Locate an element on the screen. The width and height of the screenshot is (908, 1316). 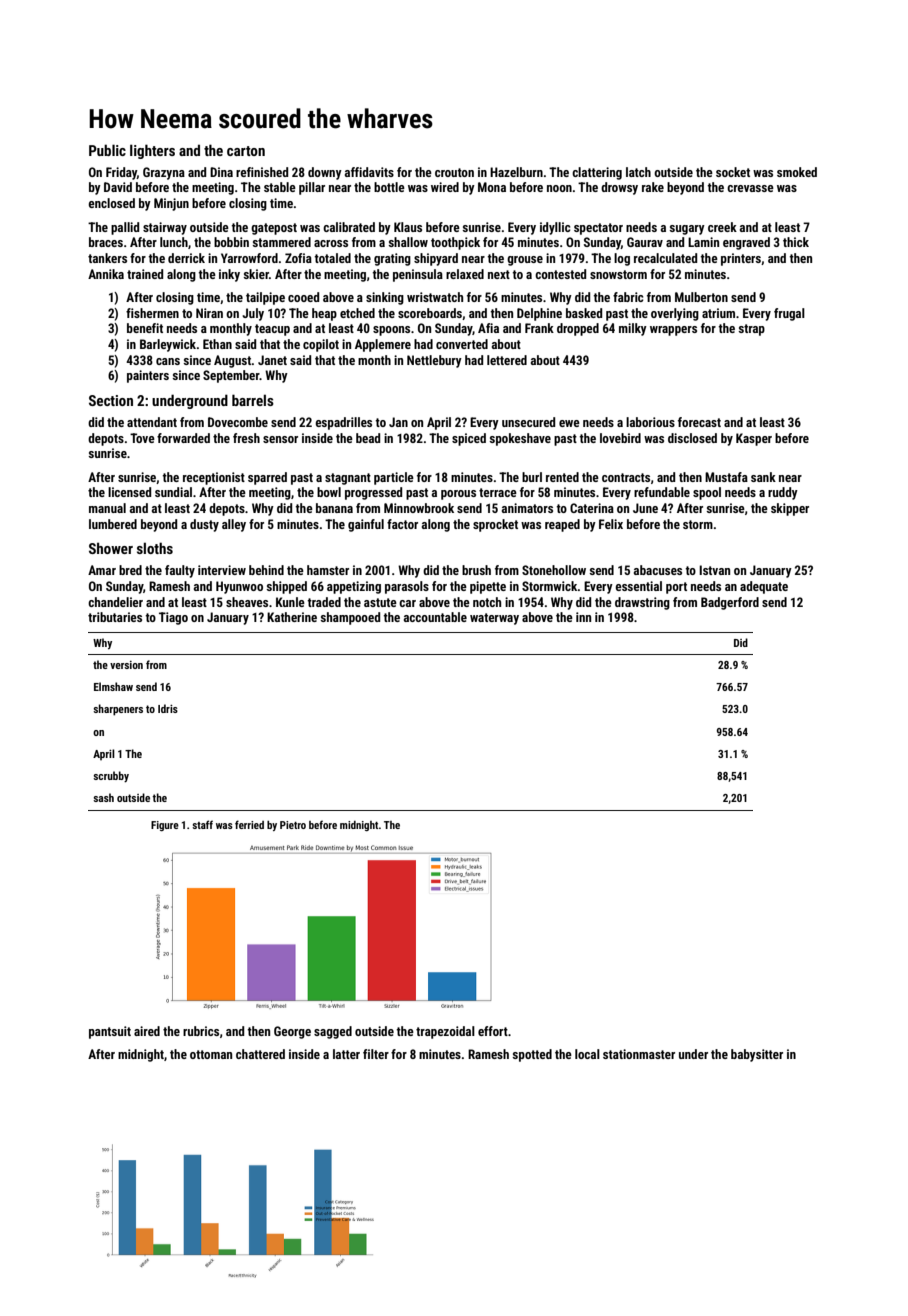
painters is located at coordinates (148, 376).
